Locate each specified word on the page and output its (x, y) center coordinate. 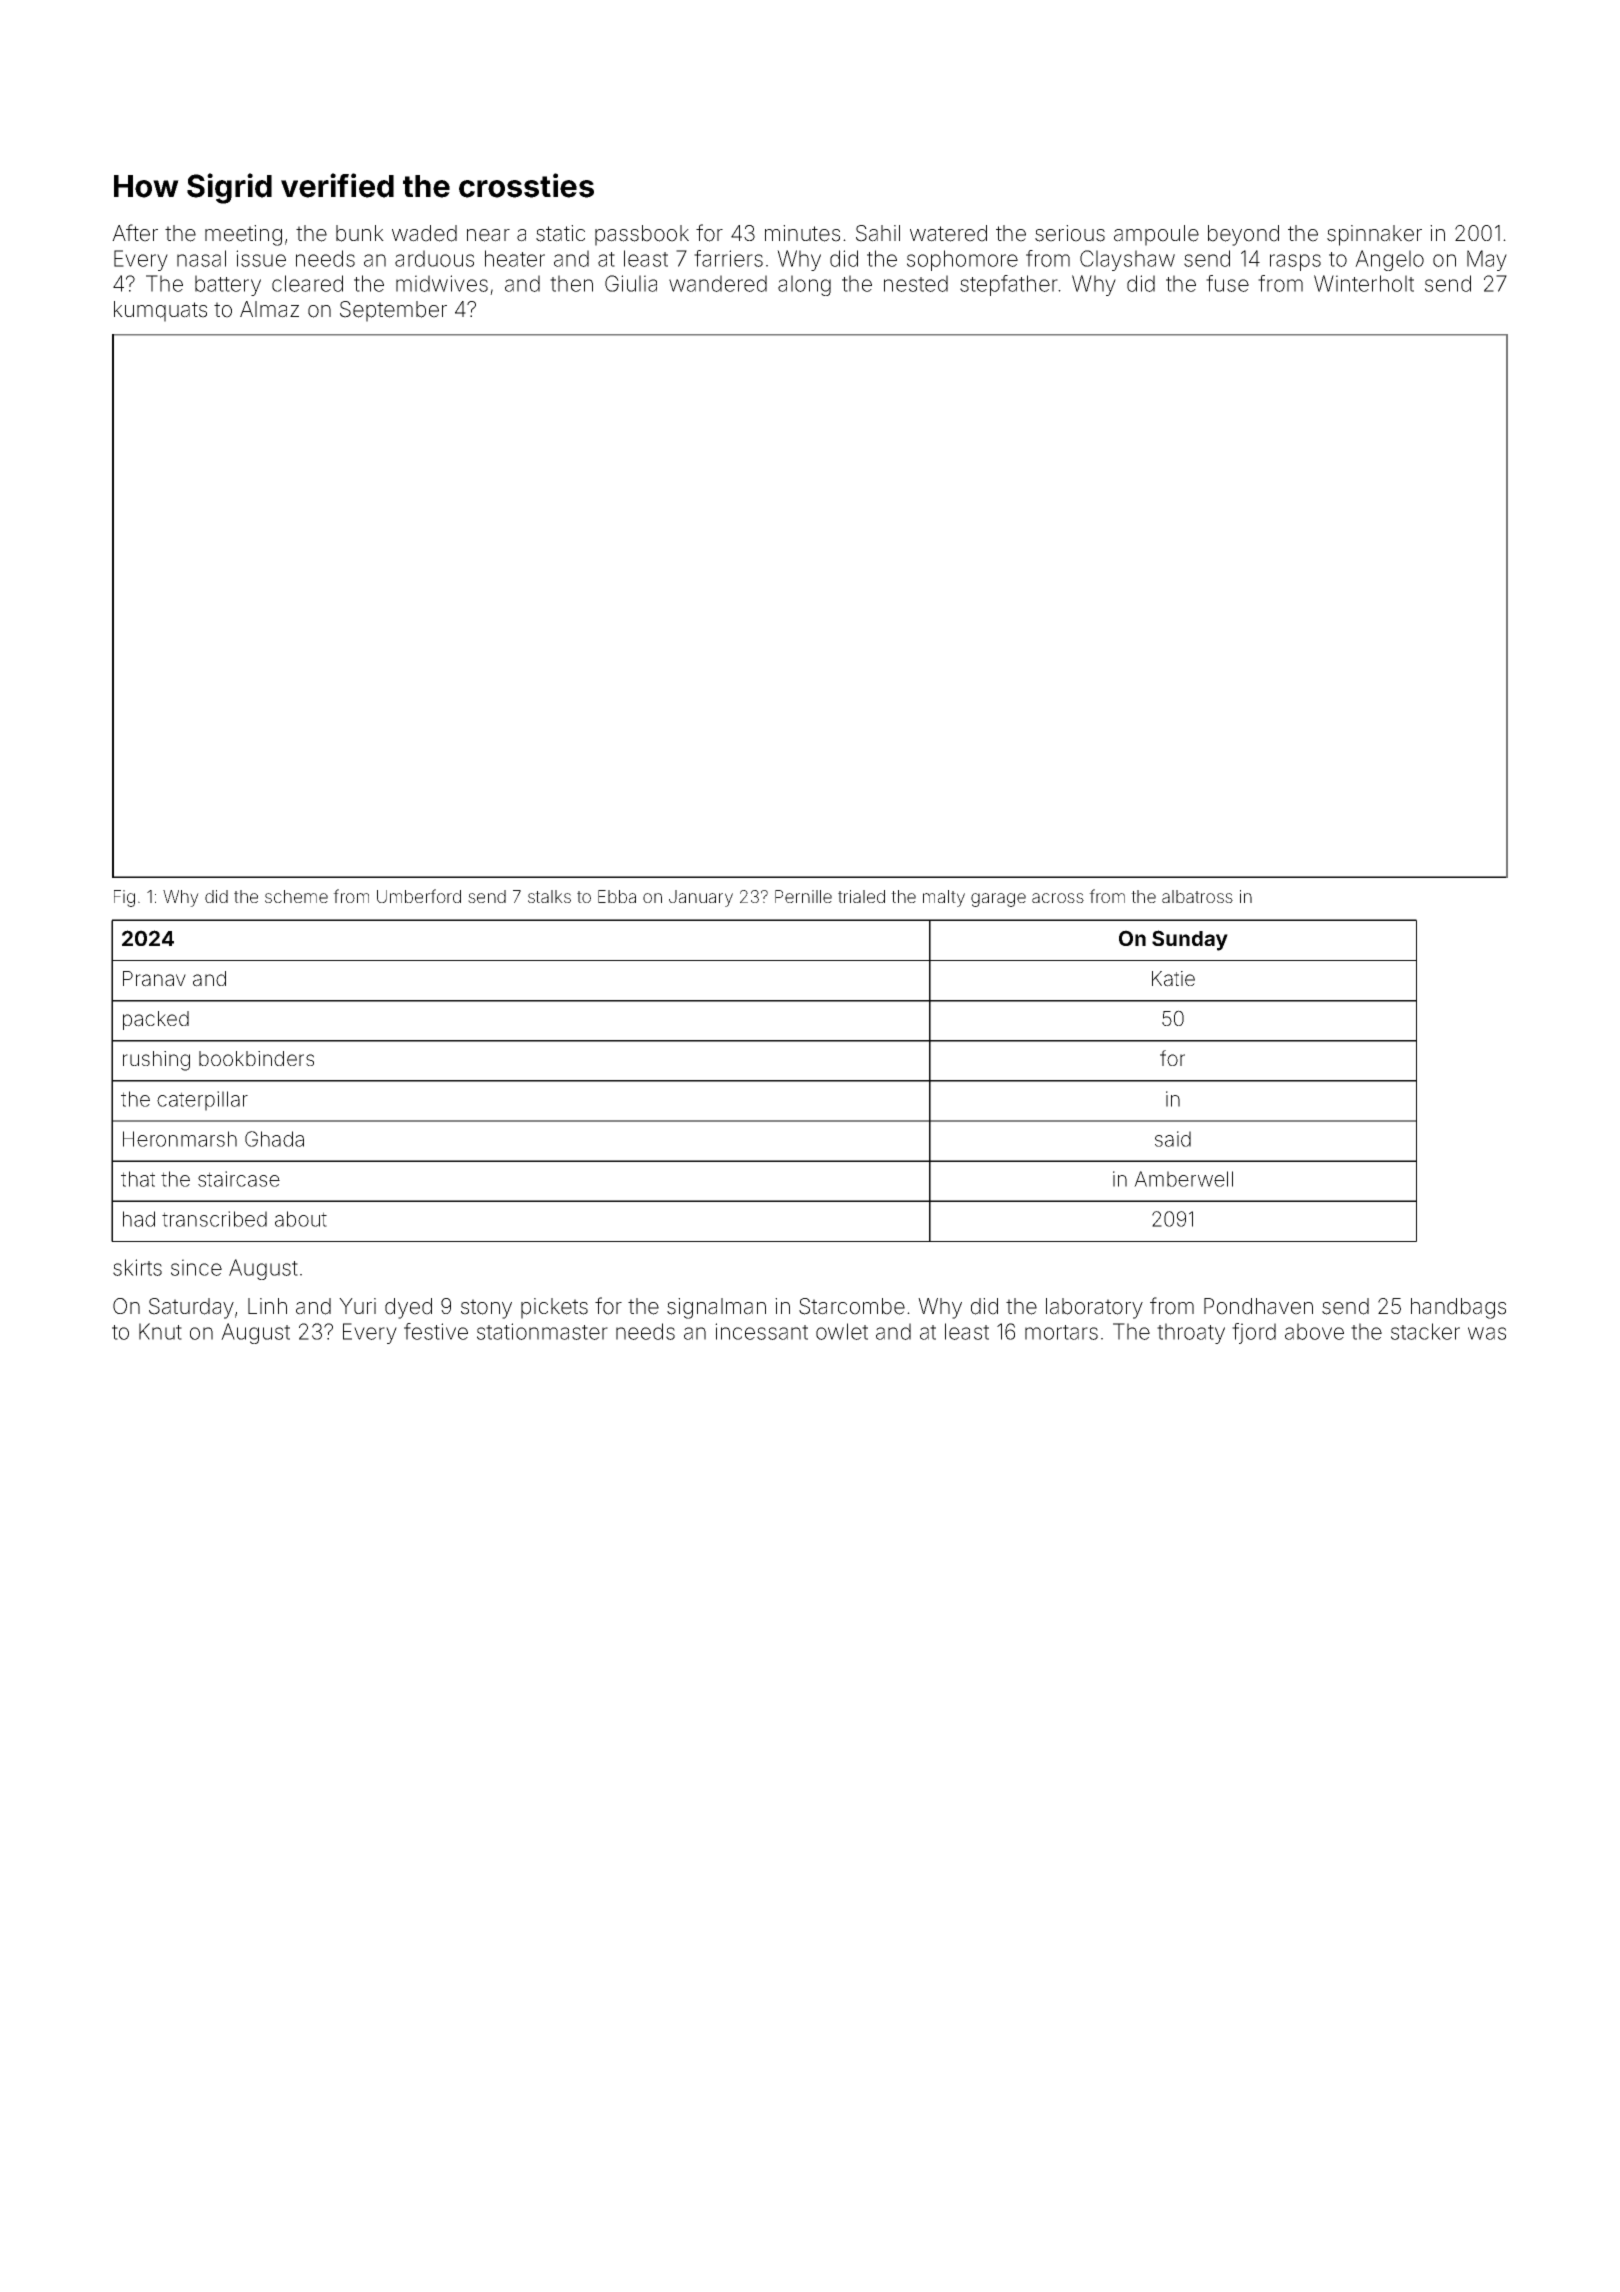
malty (944, 898)
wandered (718, 283)
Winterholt (1364, 283)
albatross (1197, 896)
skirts (137, 1267)
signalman (716, 1308)
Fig (124, 898)
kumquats (160, 311)
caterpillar (202, 1101)
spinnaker (1374, 235)
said (1173, 1139)
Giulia (631, 283)
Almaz (269, 309)
